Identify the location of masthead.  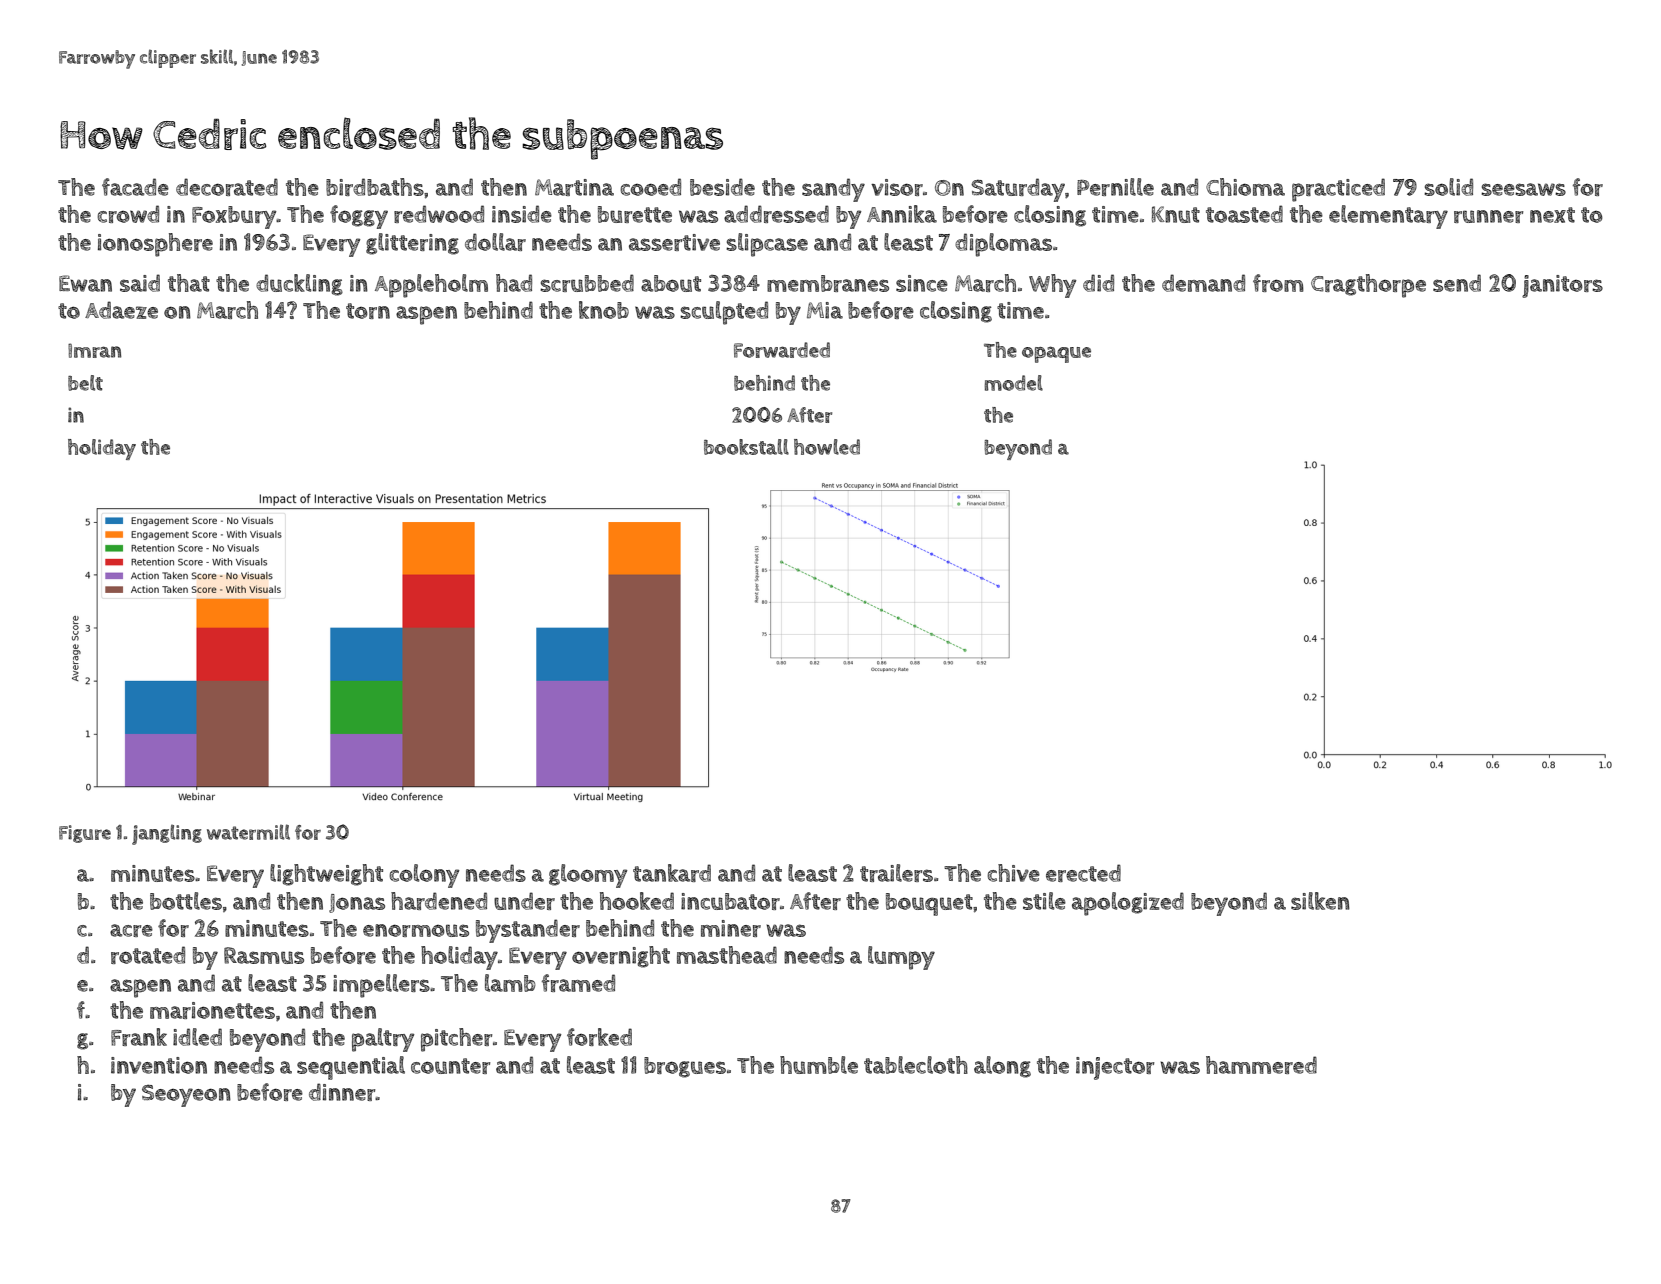
(727, 955).
